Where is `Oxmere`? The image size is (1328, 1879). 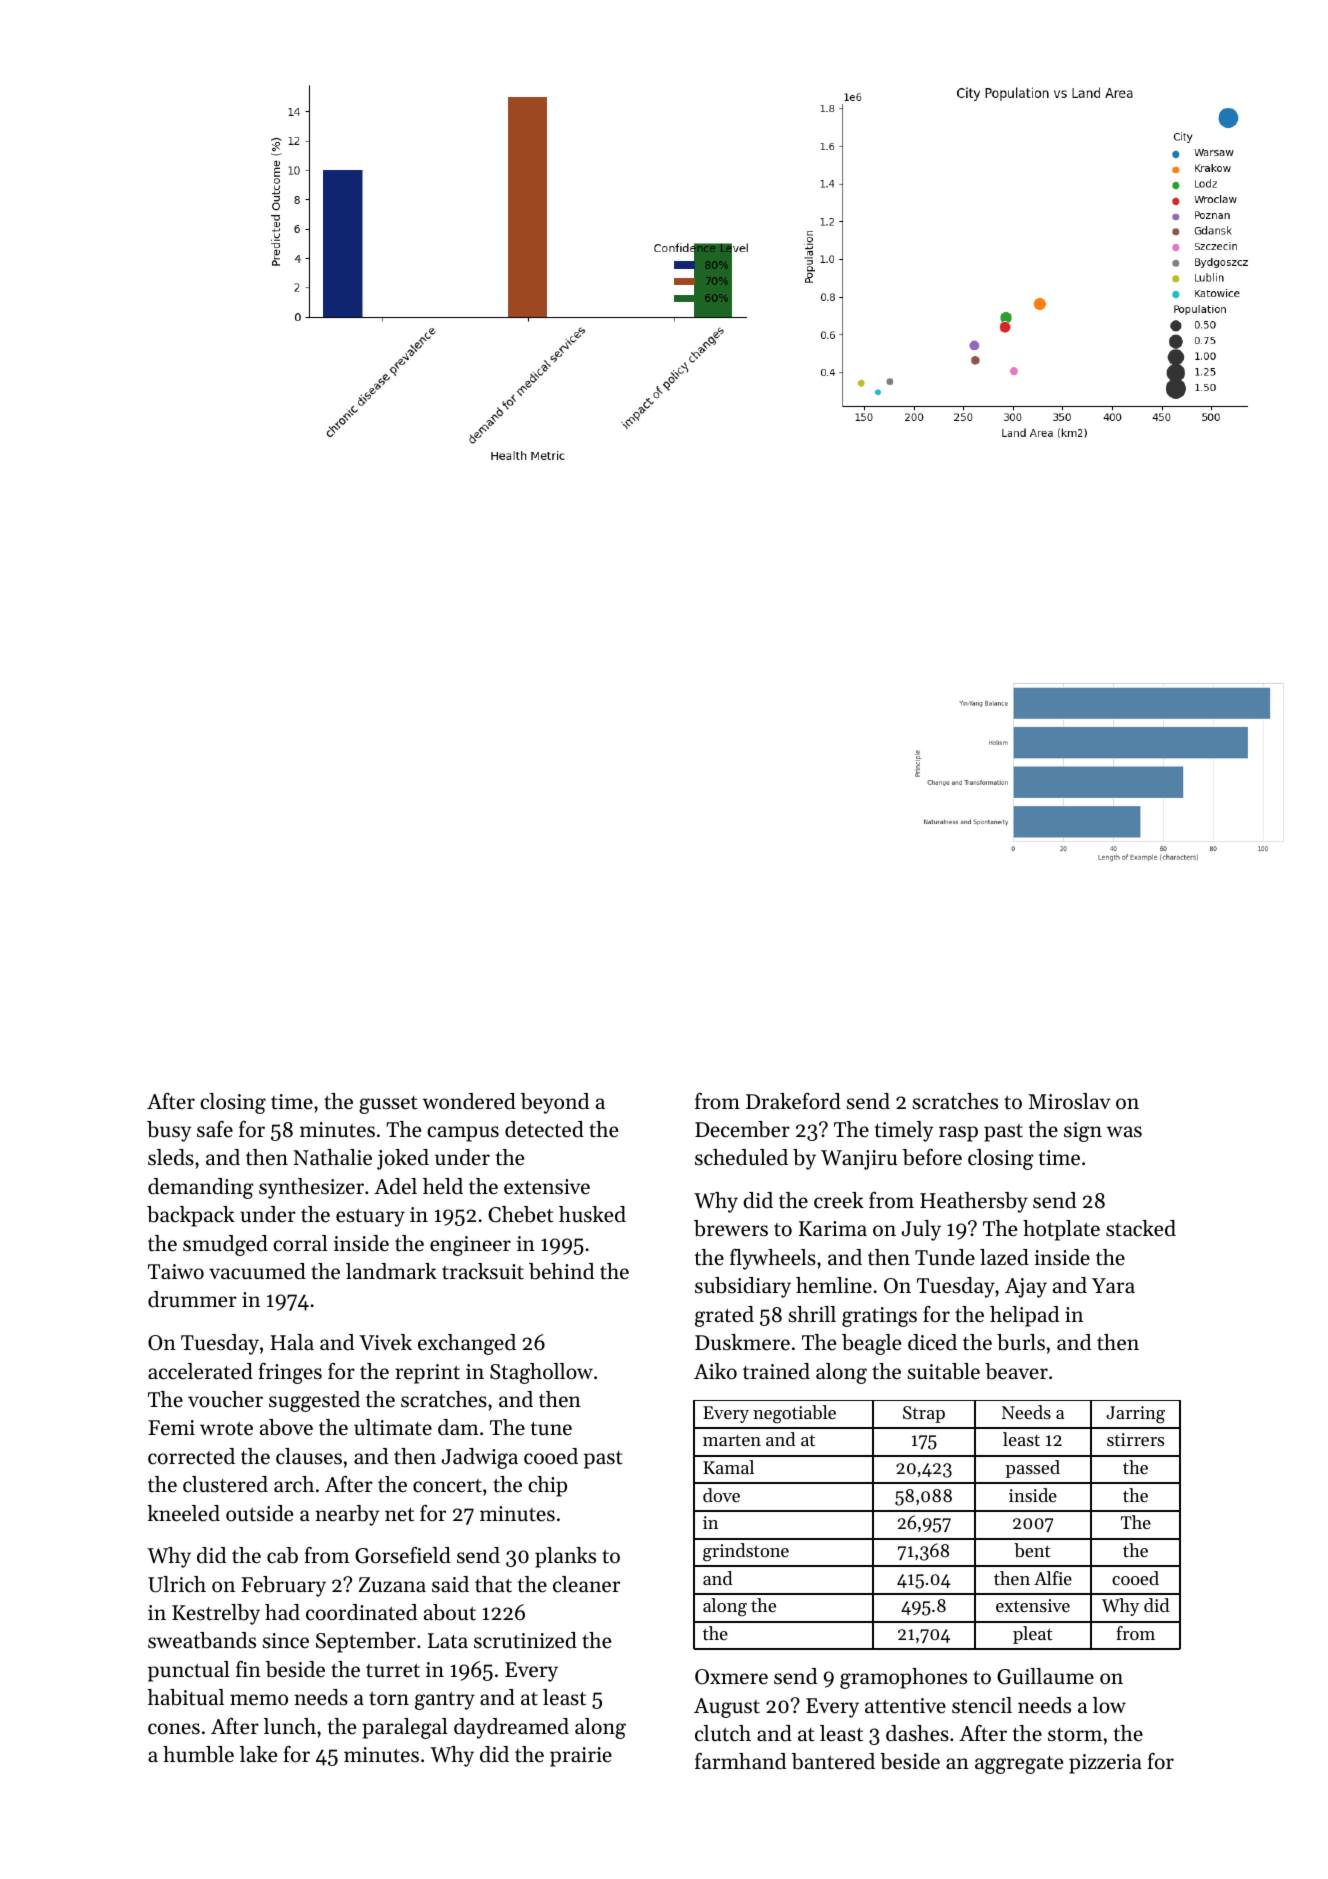
Oxmere is located at coordinates (731, 1677).
